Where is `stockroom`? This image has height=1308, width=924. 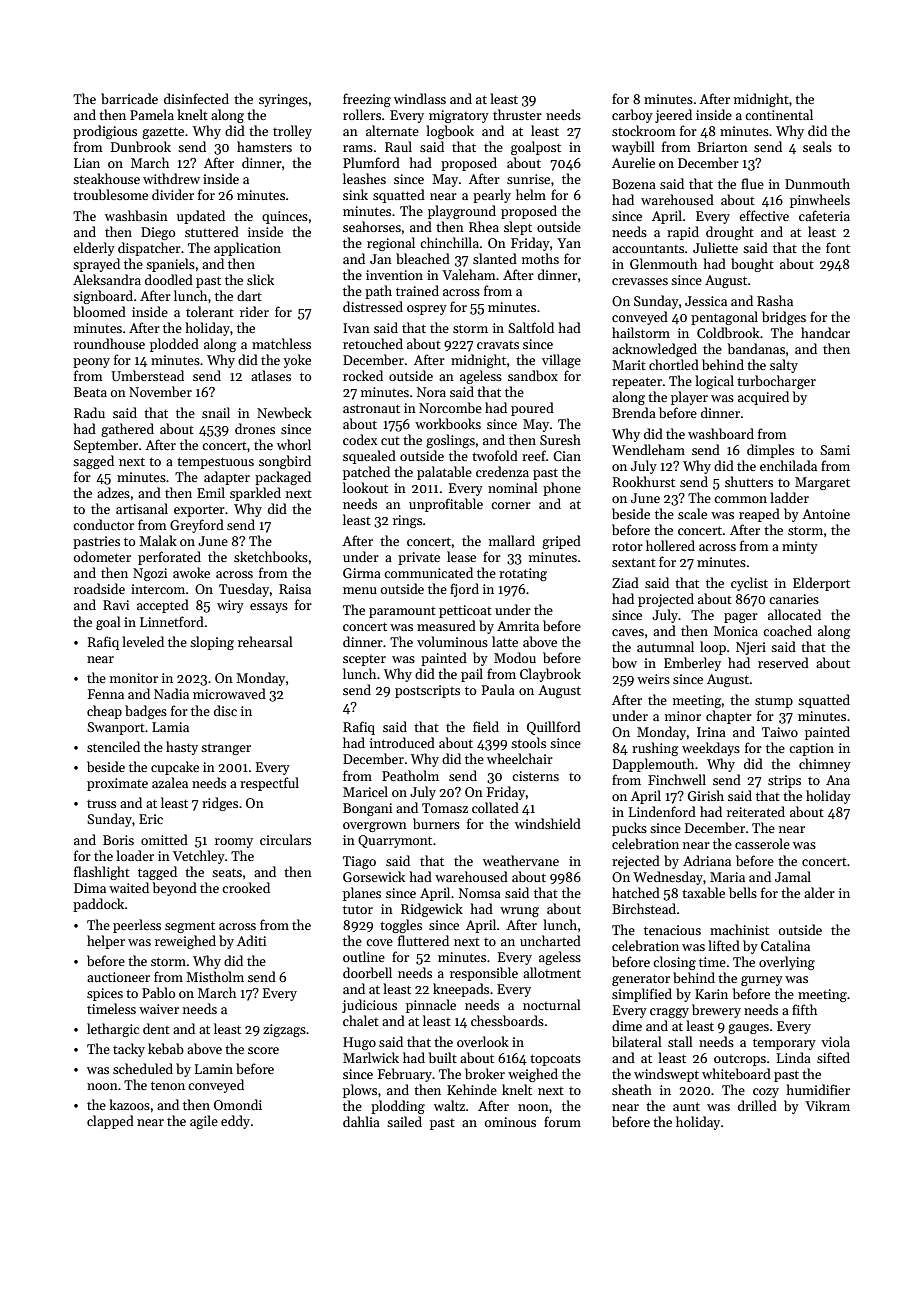 stockroom is located at coordinates (644, 130).
